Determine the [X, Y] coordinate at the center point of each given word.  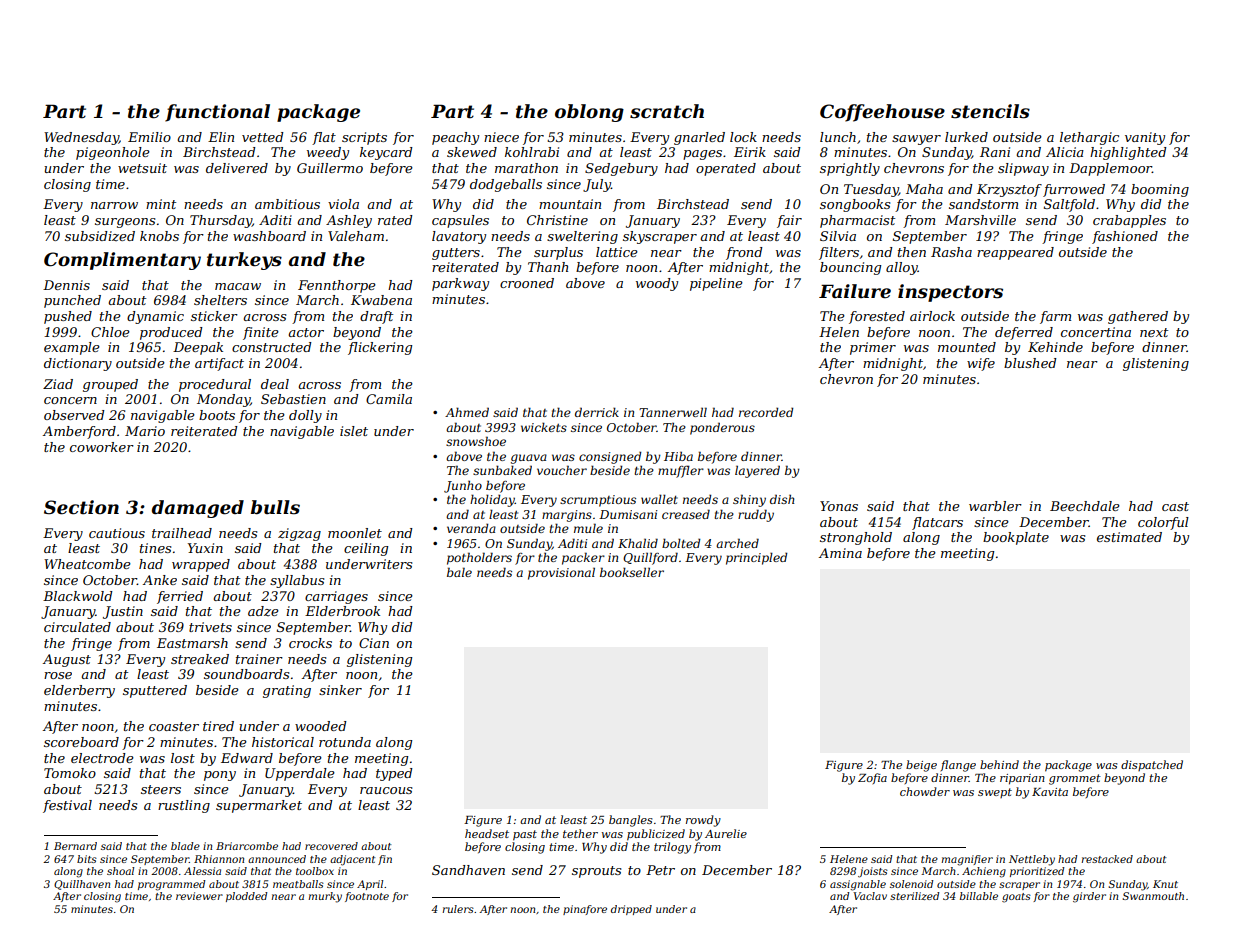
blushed [1030, 363]
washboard [269, 236]
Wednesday [81, 138]
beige [921, 766]
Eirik [750, 152]
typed [394, 774]
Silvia [838, 236]
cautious [117, 533]
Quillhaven [82, 885]
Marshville [980, 220]
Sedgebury [621, 169]
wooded [321, 726]
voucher [562, 470]
